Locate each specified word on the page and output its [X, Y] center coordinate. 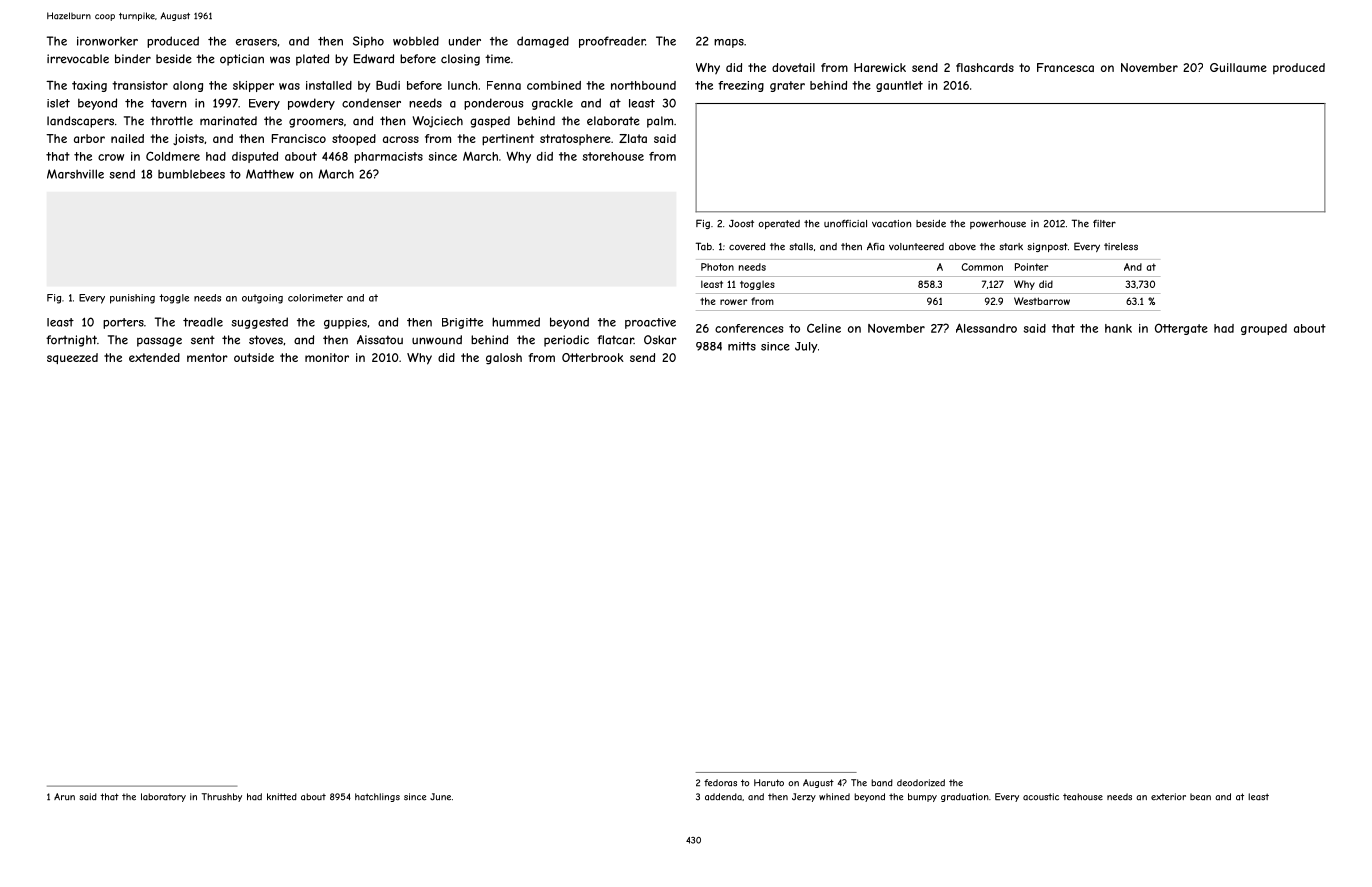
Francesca [1065, 67]
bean [1200, 797]
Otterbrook [593, 357]
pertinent [508, 140]
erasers [256, 42]
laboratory [163, 797]
